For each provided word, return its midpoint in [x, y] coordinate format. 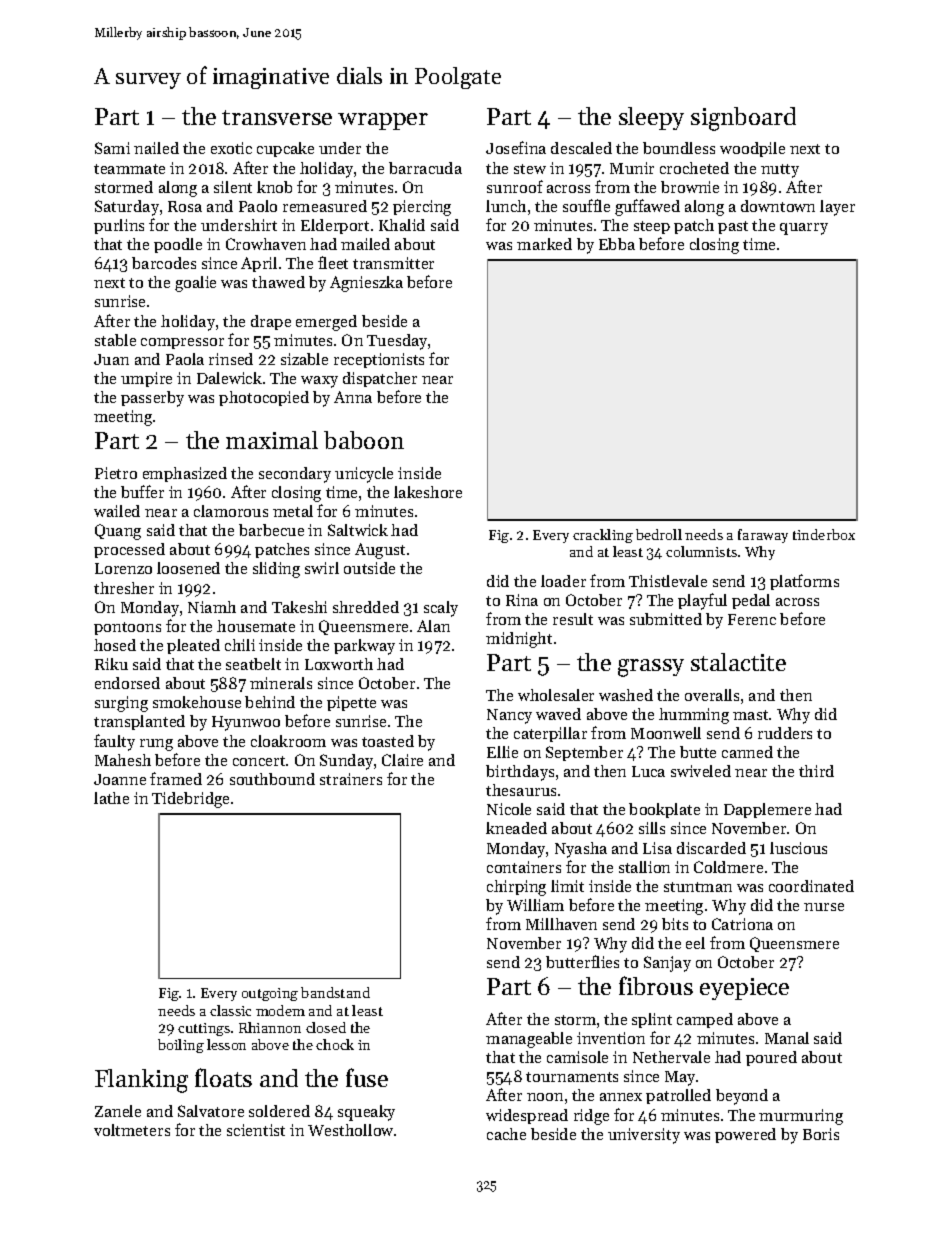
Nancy [509, 716]
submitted [666, 619]
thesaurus [521, 790]
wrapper [383, 121]
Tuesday [397, 342]
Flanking [141, 1081]
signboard [743, 119]
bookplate [664, 810]
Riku [111, 664]
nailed [156, 148]
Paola [185, 359]
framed [176, 778]
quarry [804, 229]
